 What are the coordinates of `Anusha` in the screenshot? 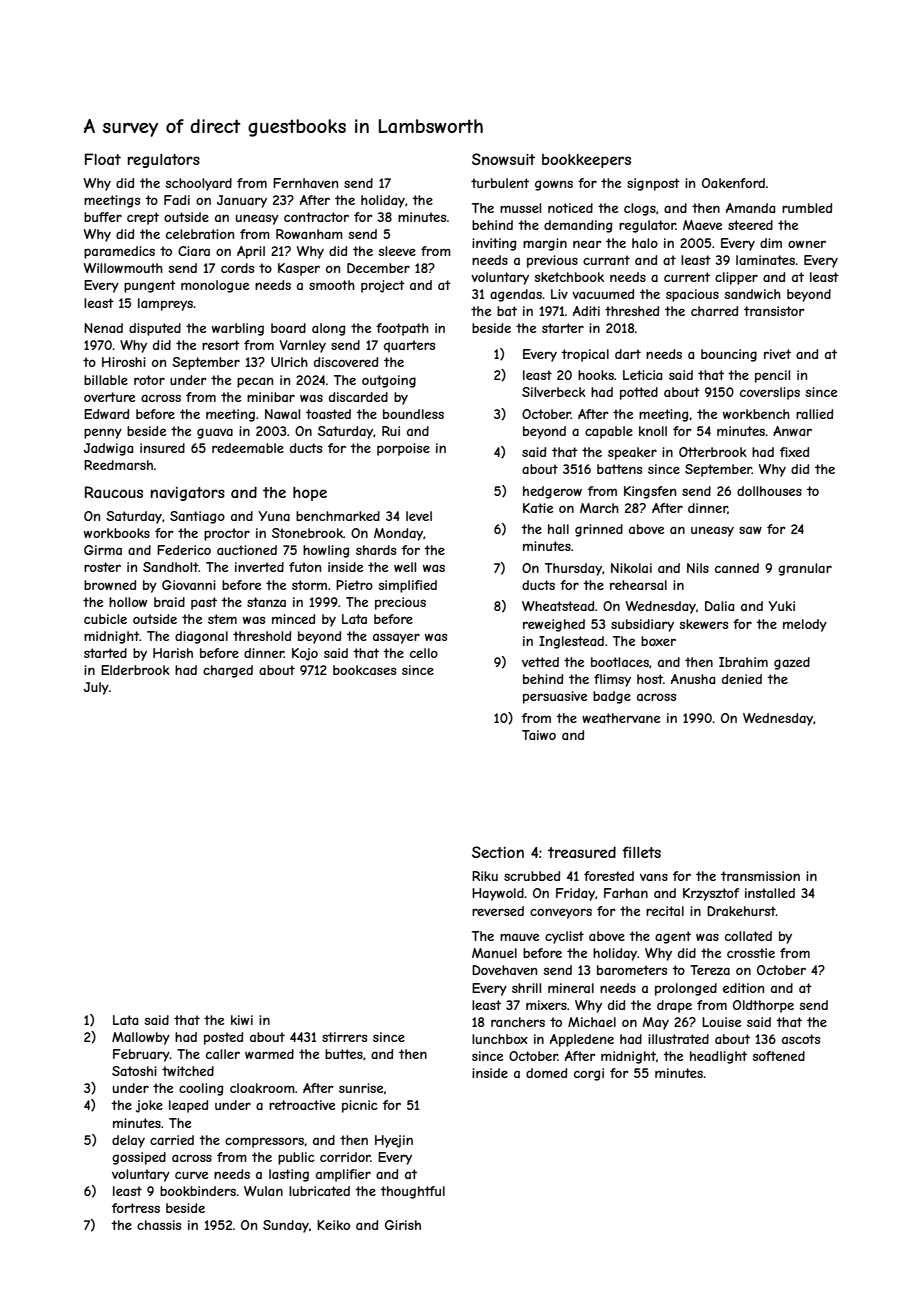 It's located at (693, 679).
